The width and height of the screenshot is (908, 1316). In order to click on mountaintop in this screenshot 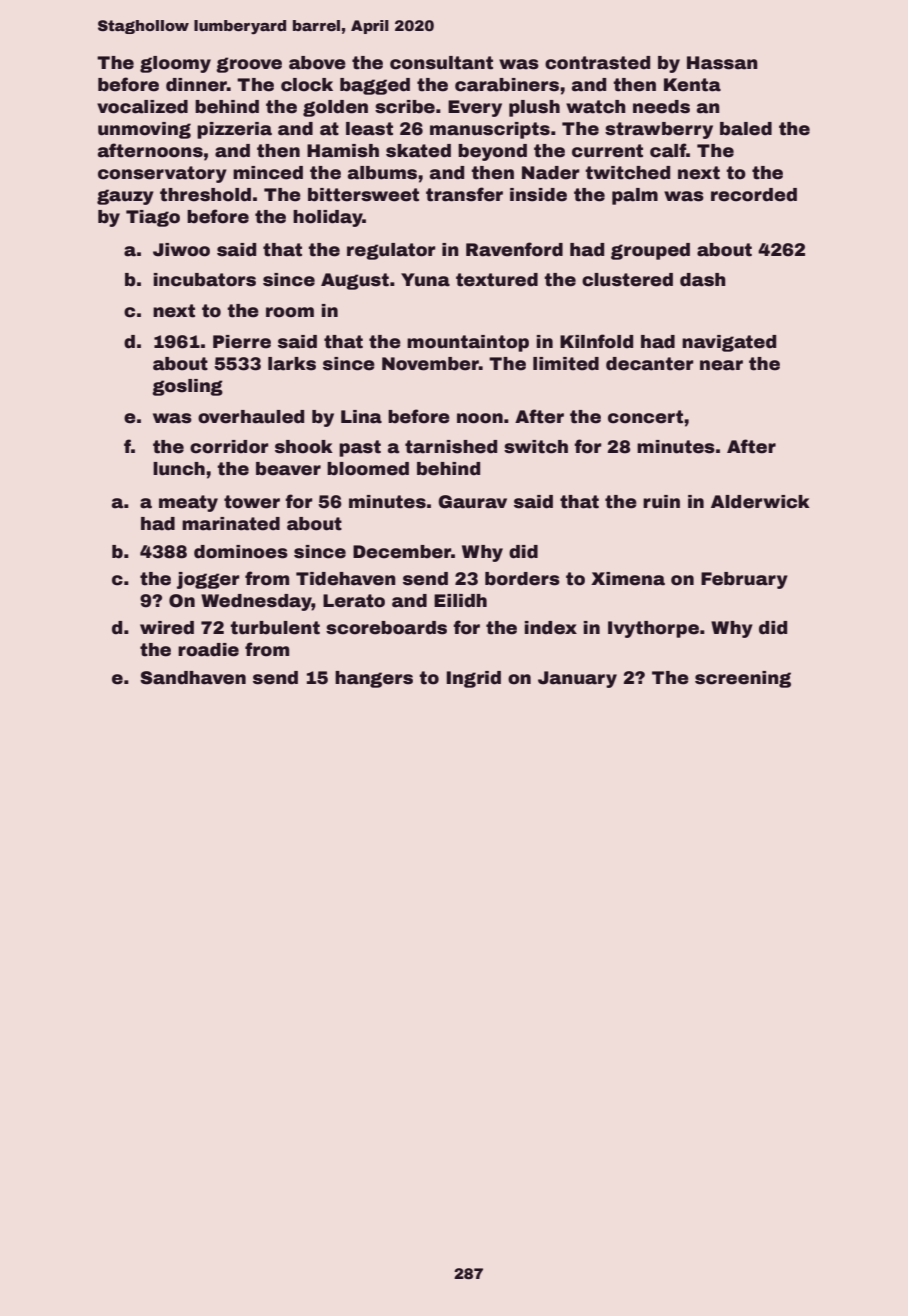, I will do `click(468, 343)`.
